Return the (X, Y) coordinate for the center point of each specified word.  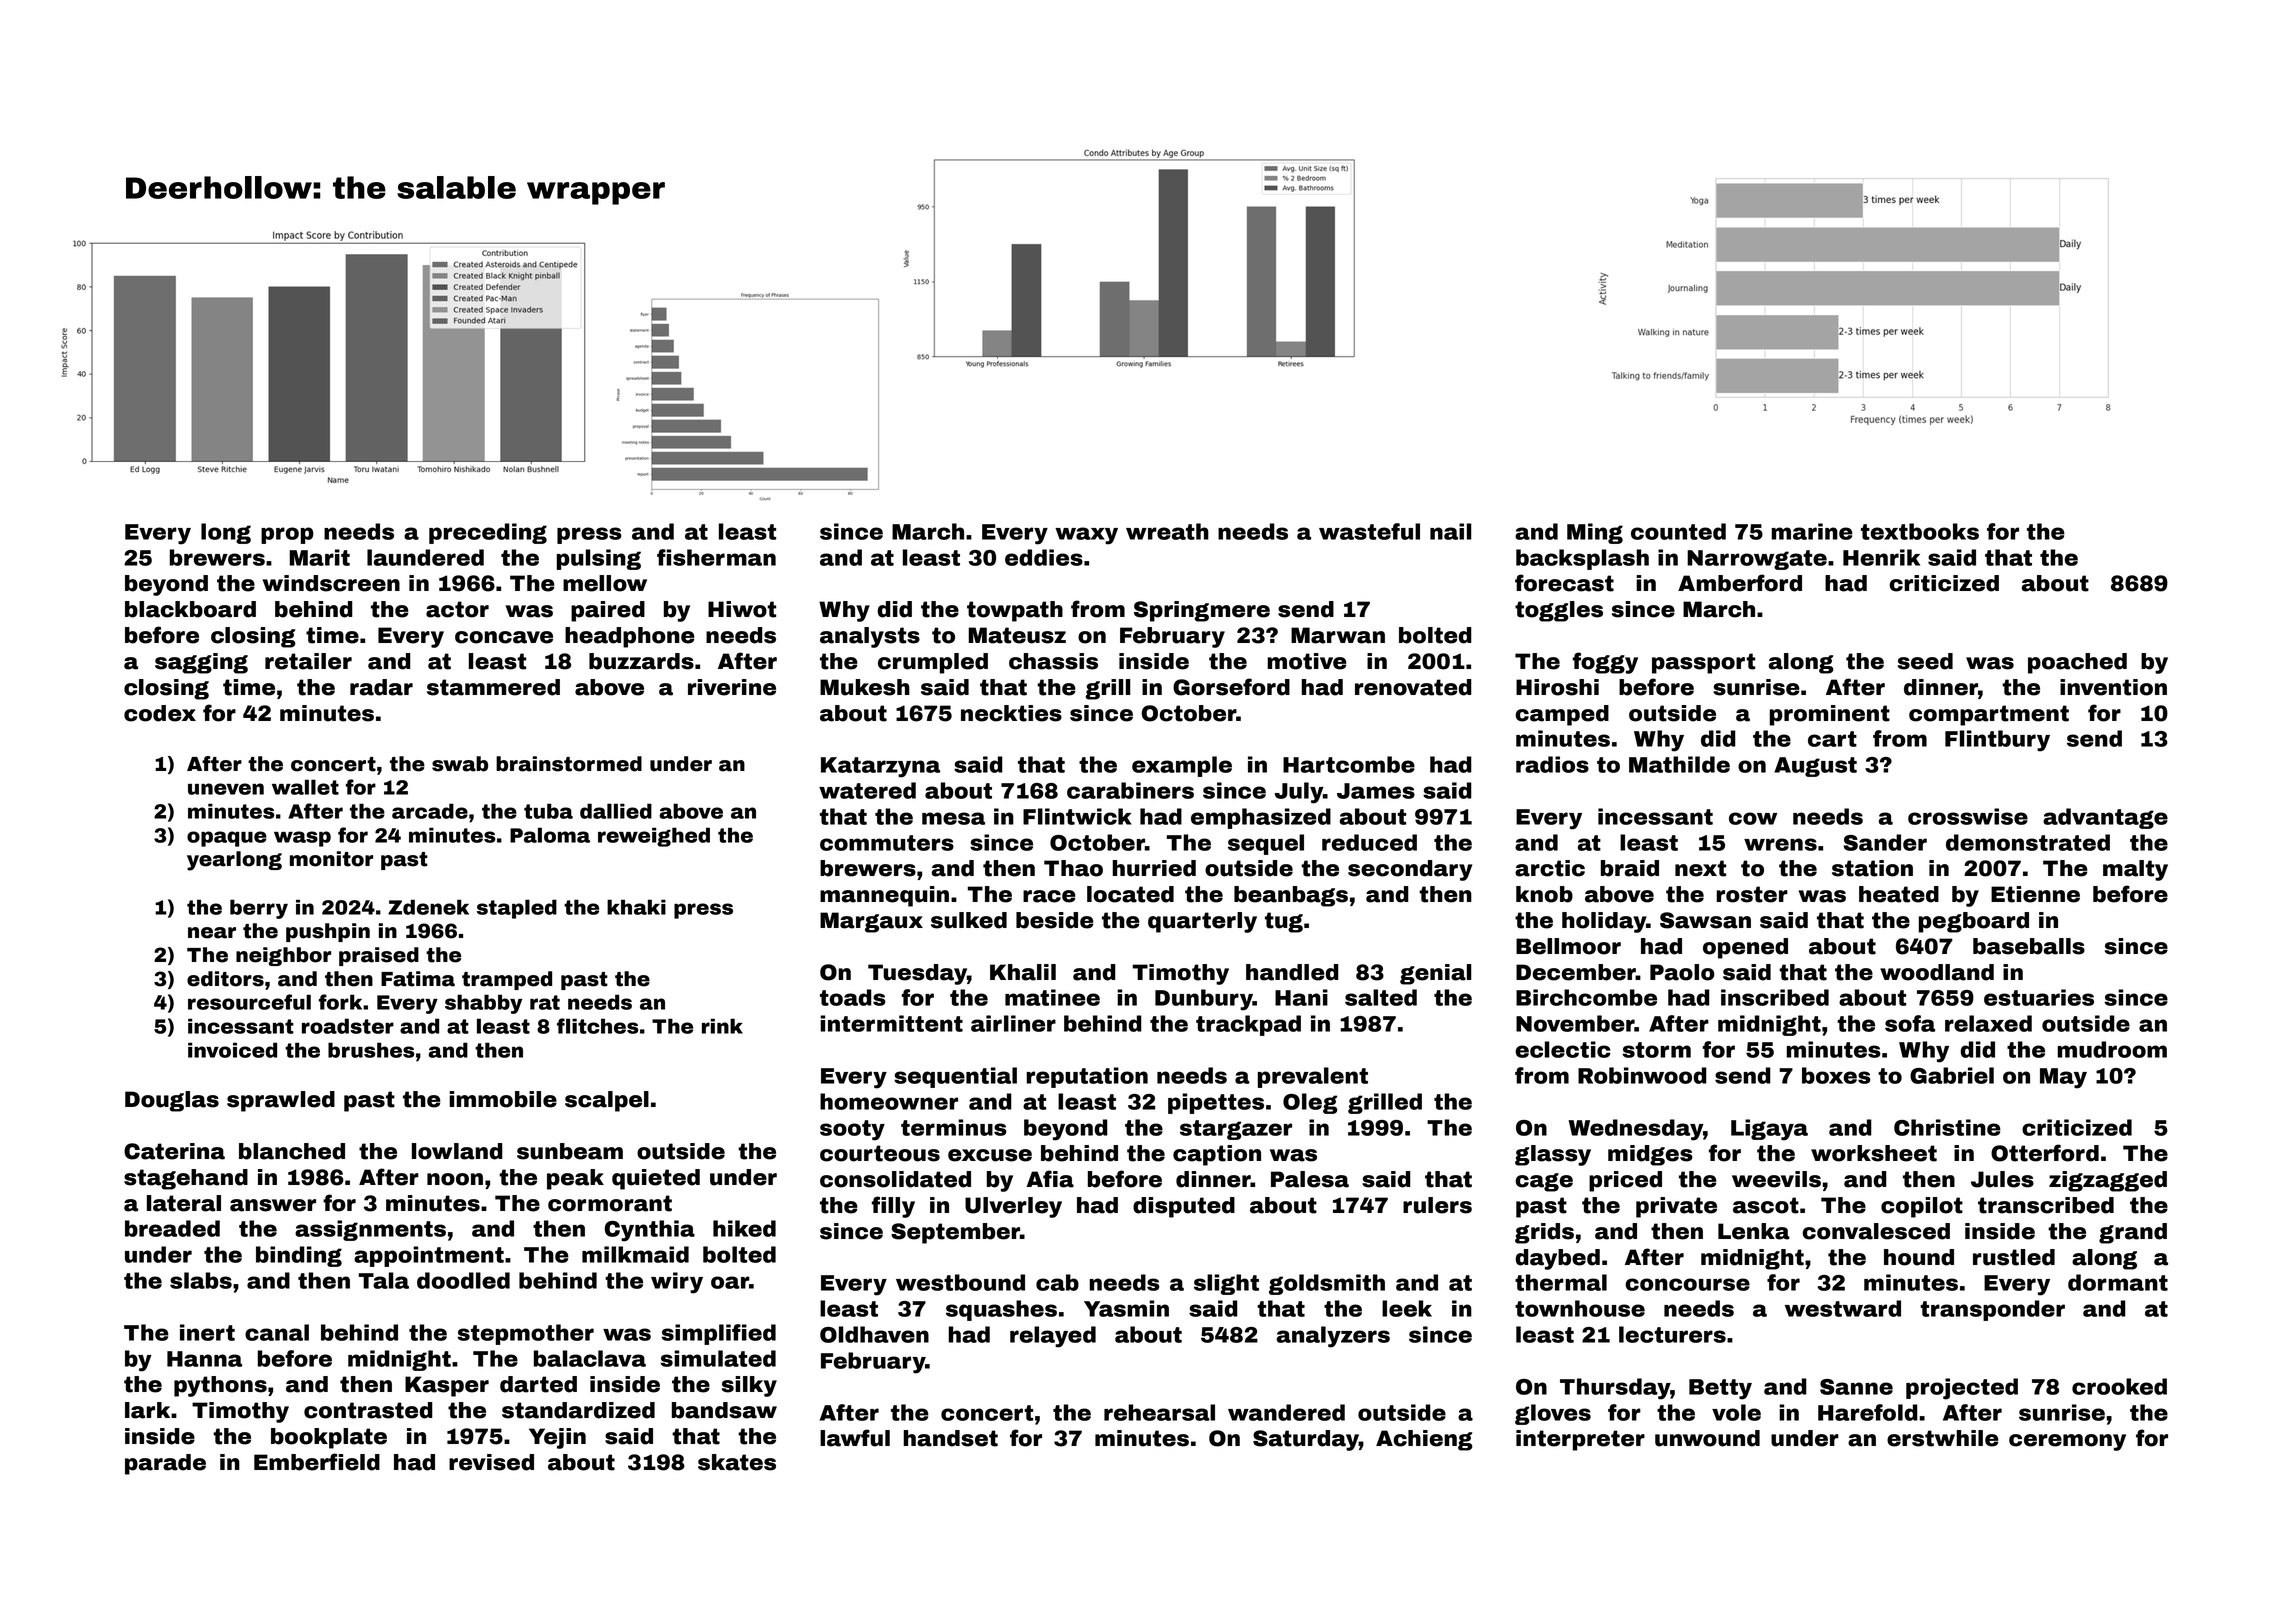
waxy (1086, 536)
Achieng (1424, 1440)
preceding (488, 533)
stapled (517, 909)
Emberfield (317, 1462)
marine (1812, 531)
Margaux (871, 922)
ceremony (2067, 1442)
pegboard (1974, 922)
